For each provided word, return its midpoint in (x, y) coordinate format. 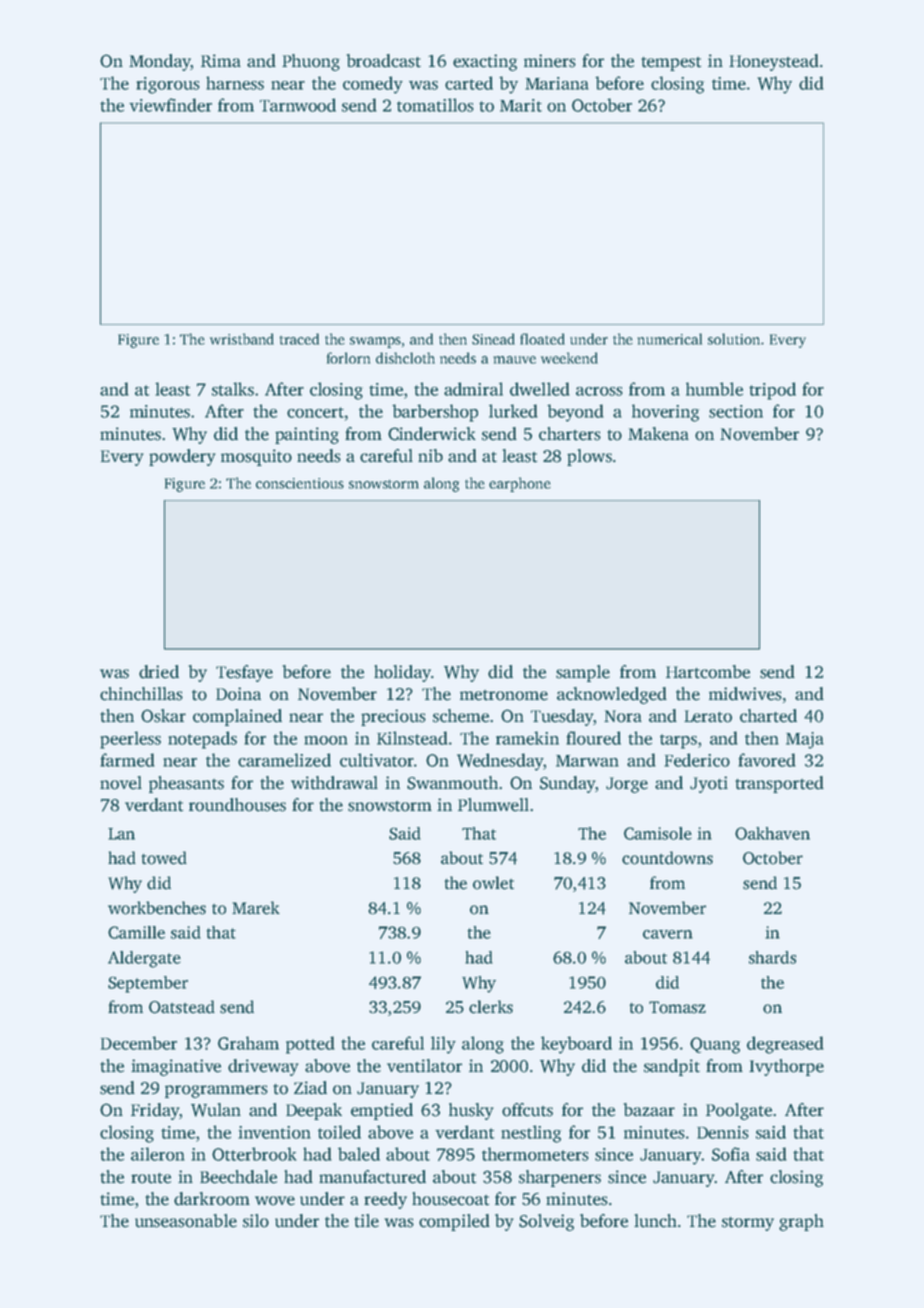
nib (430, 455)
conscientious (300, 483)
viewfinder (170, 105)
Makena (658, 434)
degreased (785, 1045)
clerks (491, 1007)
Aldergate (144, 959)
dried (159, 672)
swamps (375, 342)
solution (734, 339)
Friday (155, 1111)
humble (714, 389)
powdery (182, 457)
